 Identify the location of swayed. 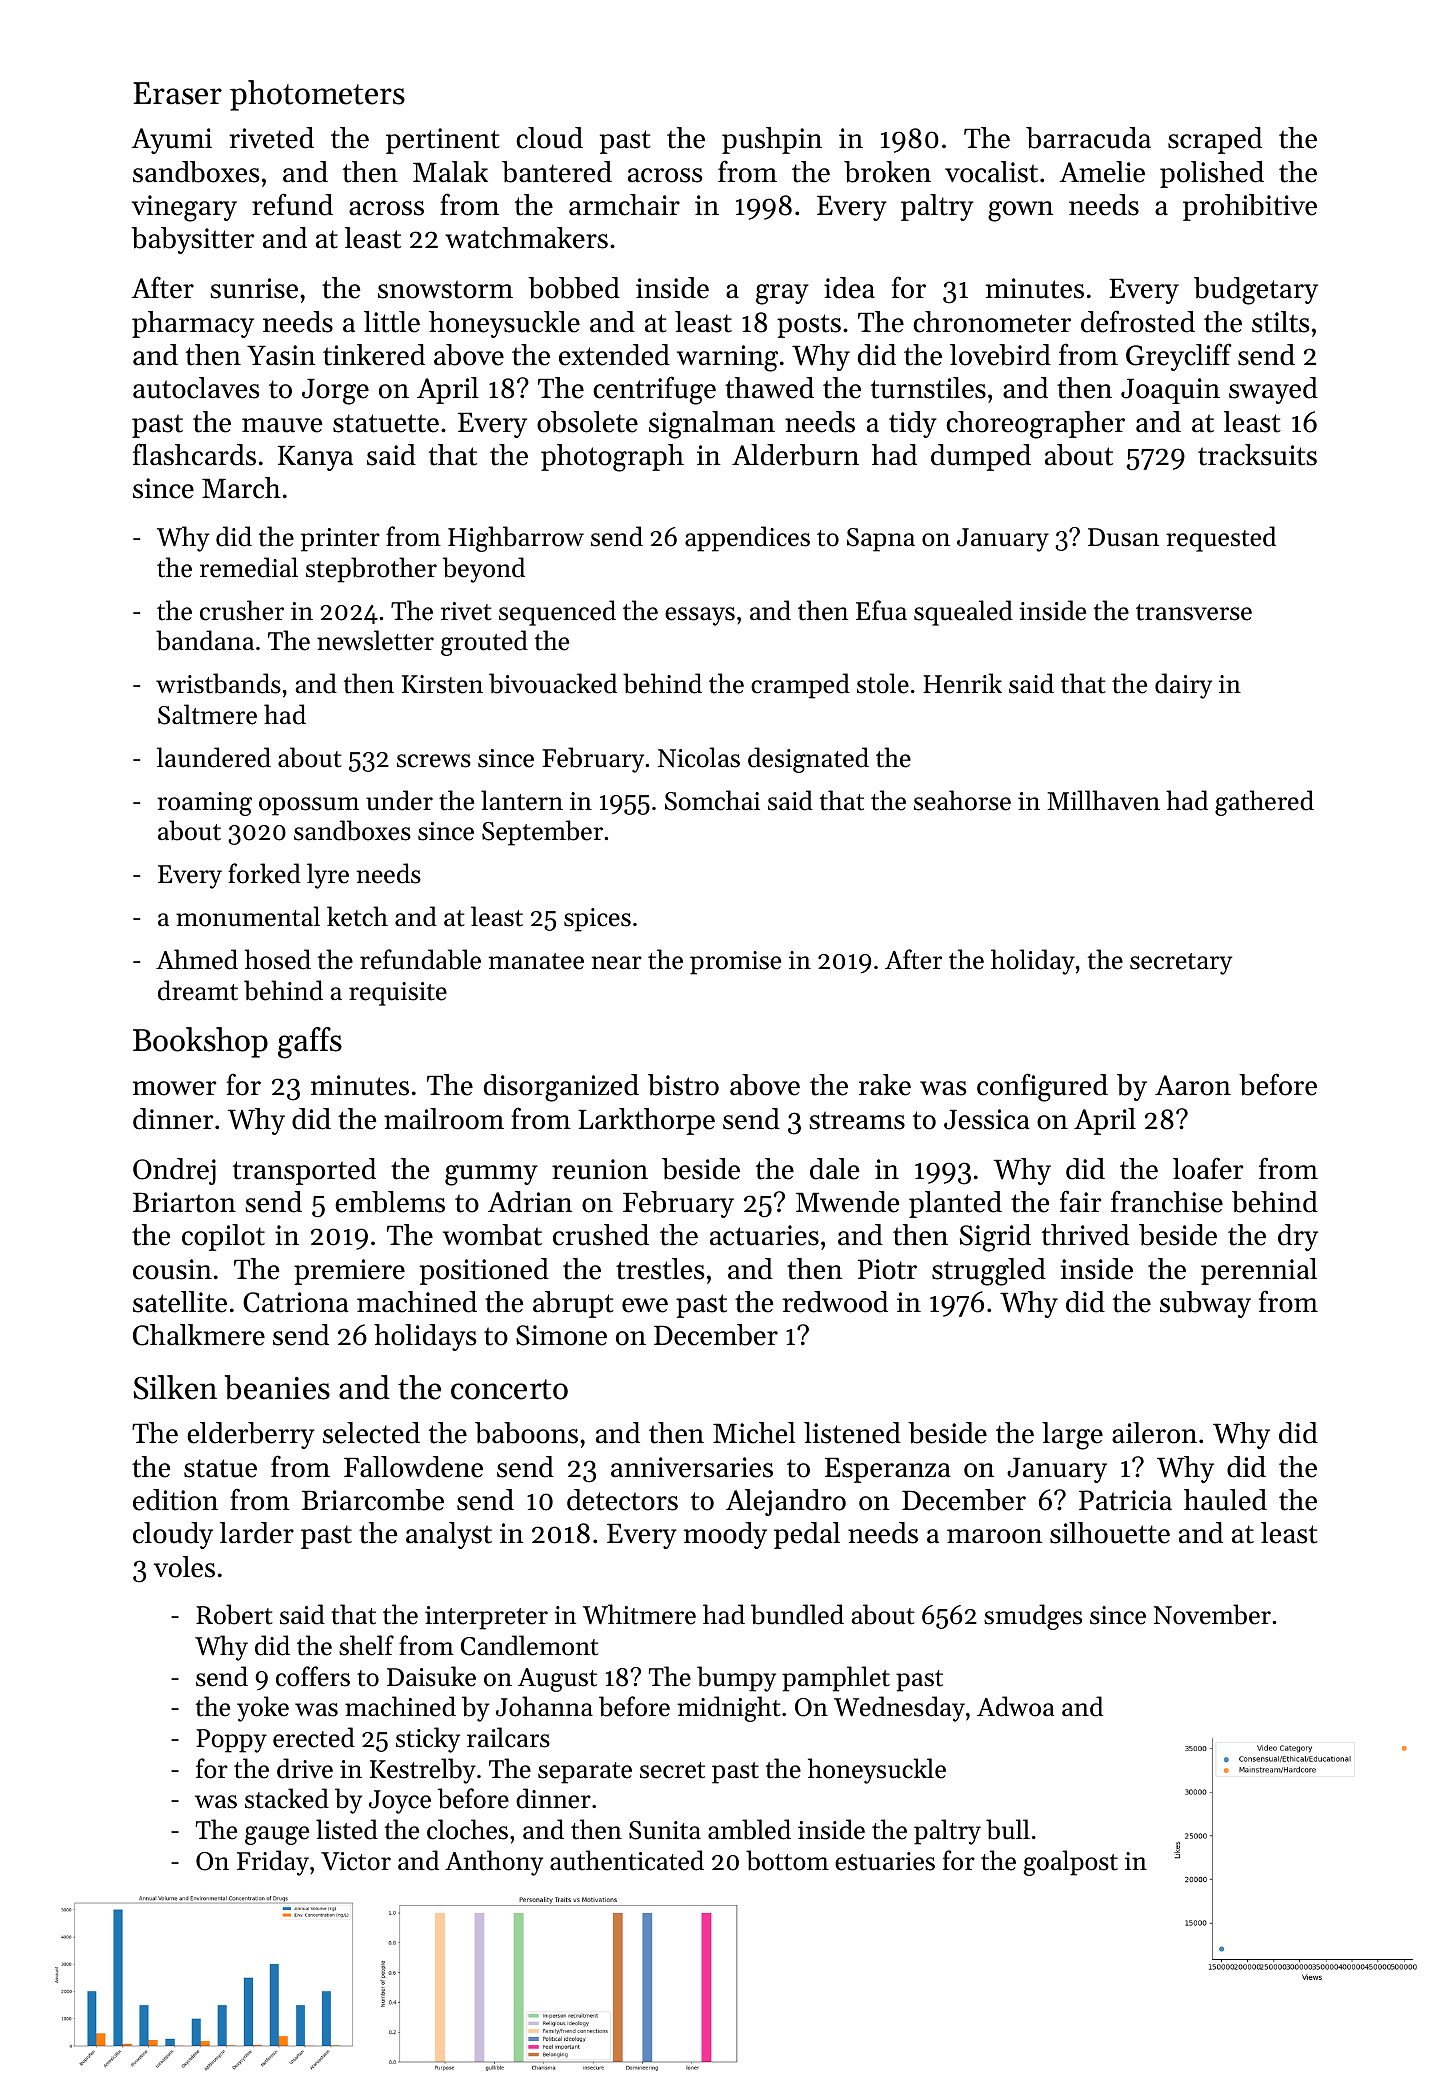
(1273, 390).
